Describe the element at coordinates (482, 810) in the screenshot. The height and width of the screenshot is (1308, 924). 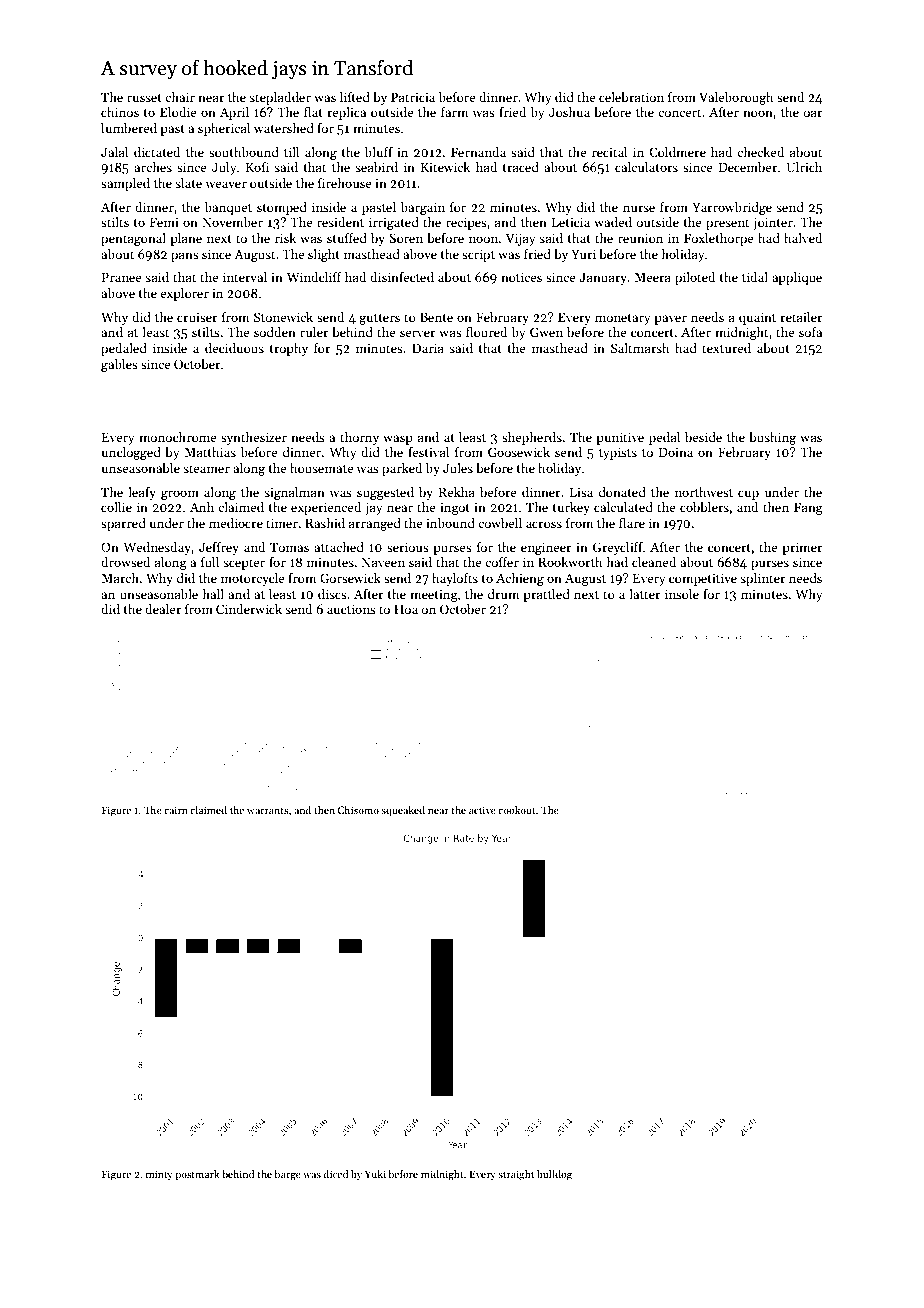
I see `active` at that location.
